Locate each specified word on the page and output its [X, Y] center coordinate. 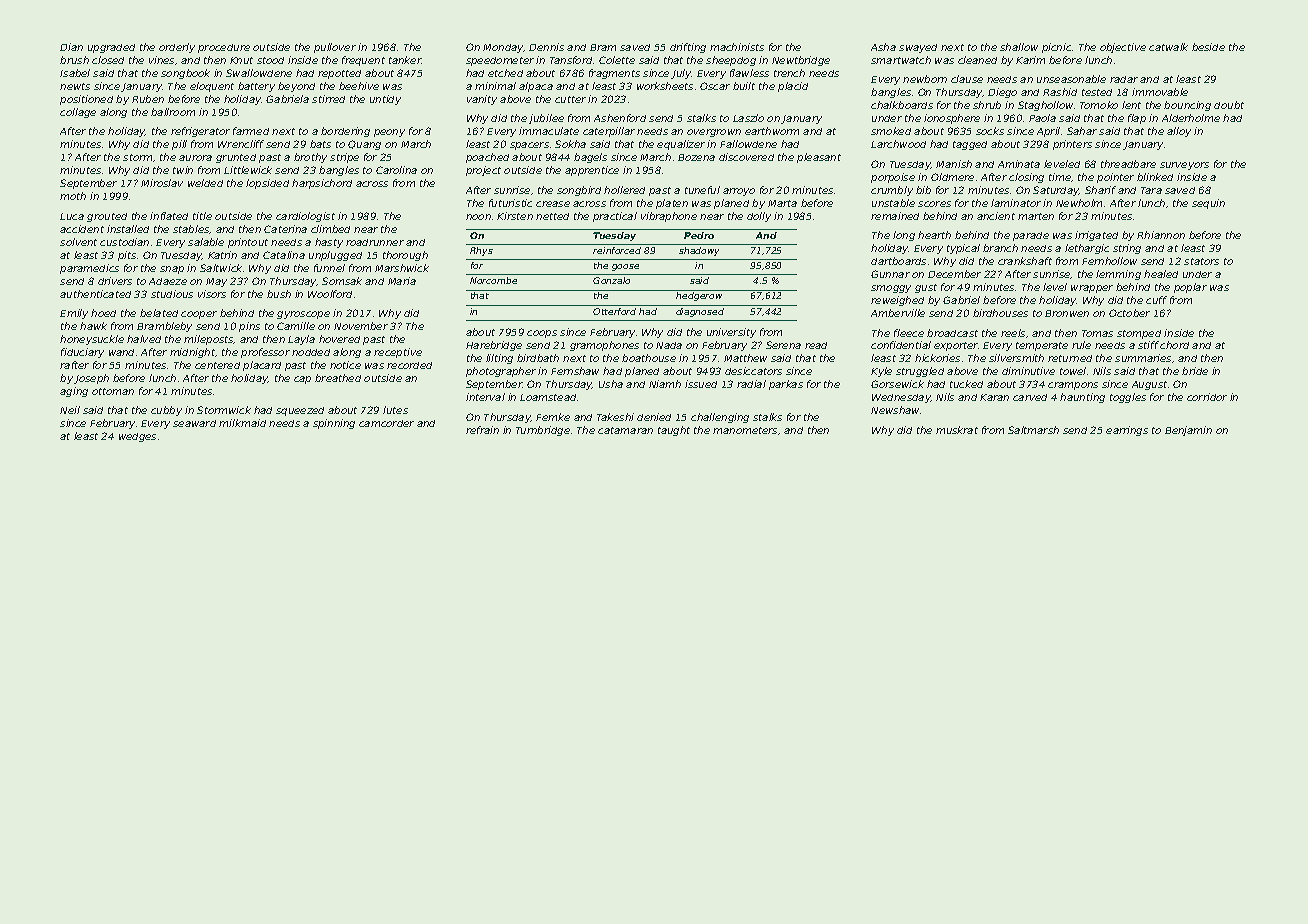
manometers [745, 430]
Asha [883, 47]
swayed [918, 48]
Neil [70, 410]
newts [75, 86]
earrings [1127, 431]
